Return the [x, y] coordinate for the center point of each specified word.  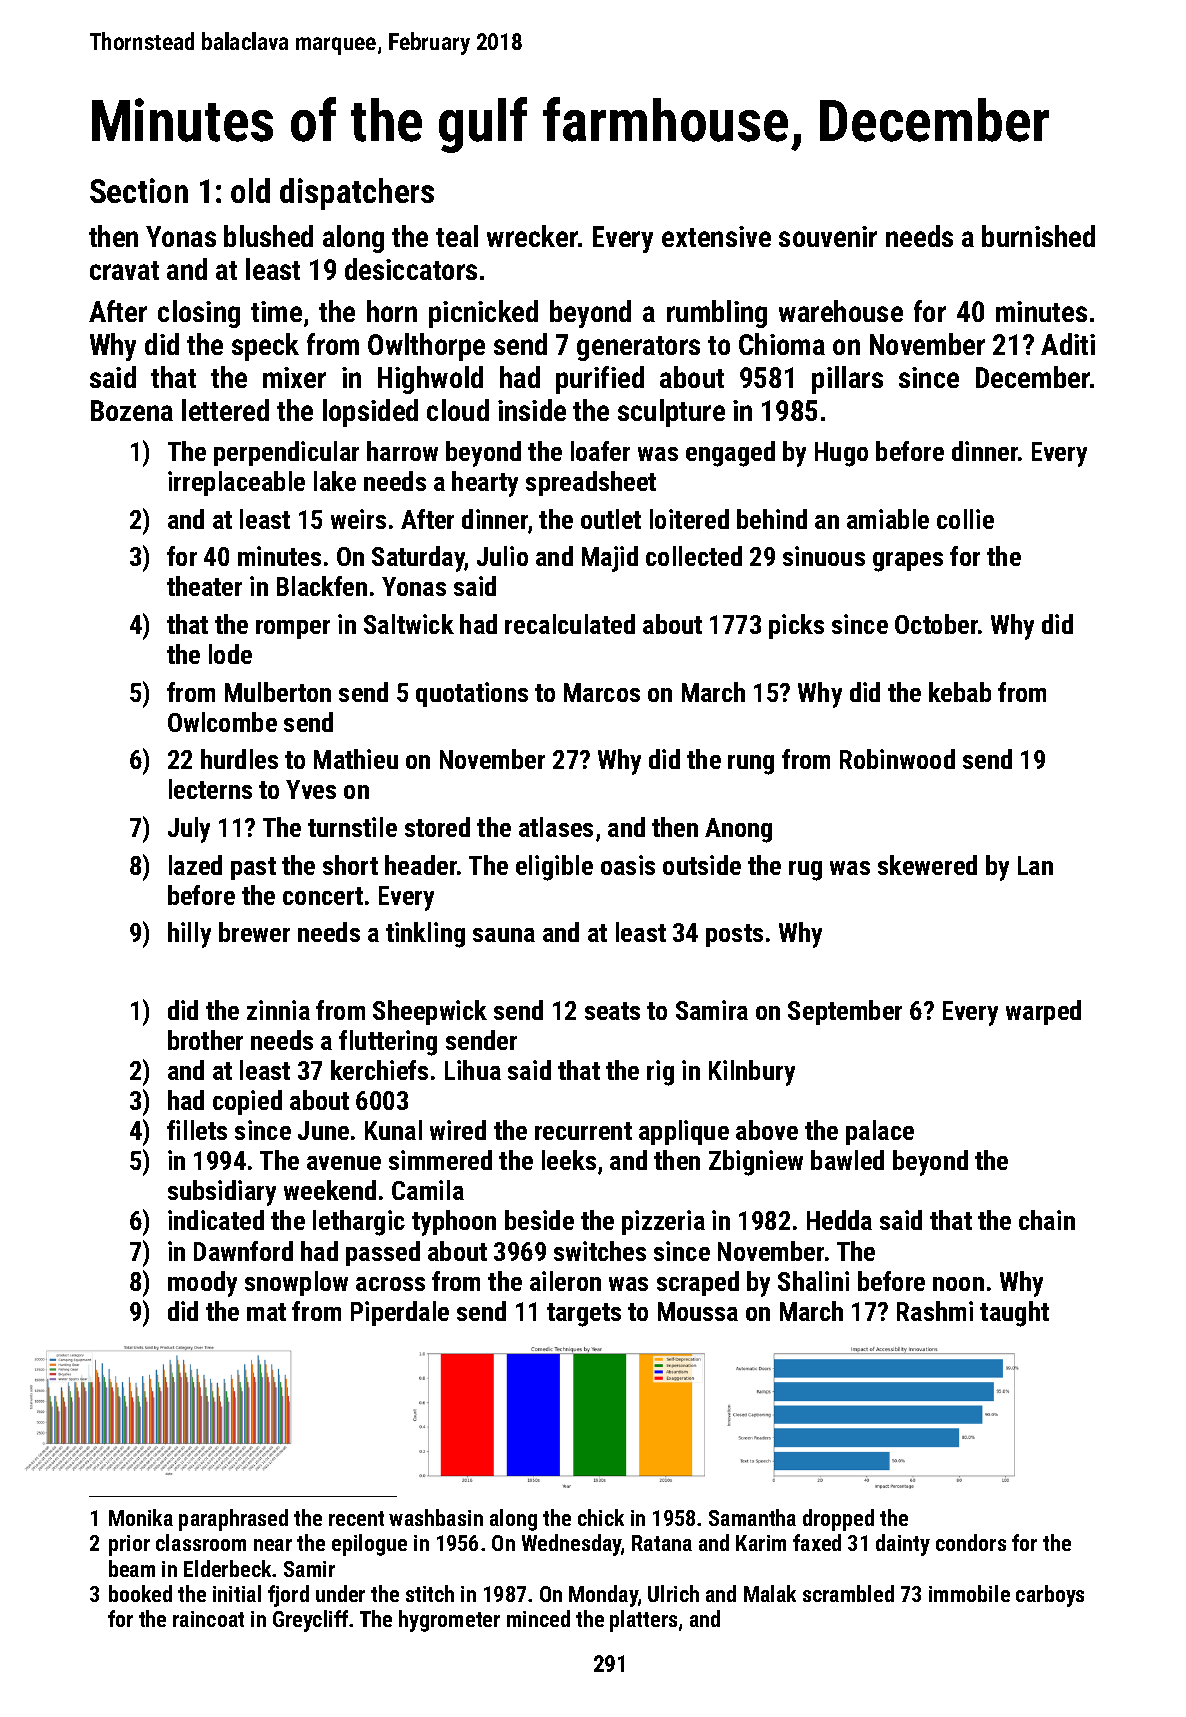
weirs [358, 519]
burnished [1038, 236]
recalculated [570, 624]
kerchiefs [379, 1070]
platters [643, 1621]
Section [139, 190]
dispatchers [357, 194]
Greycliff [310, 1621]
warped [1043, 1012]
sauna [504, 935]
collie [965, 519]
